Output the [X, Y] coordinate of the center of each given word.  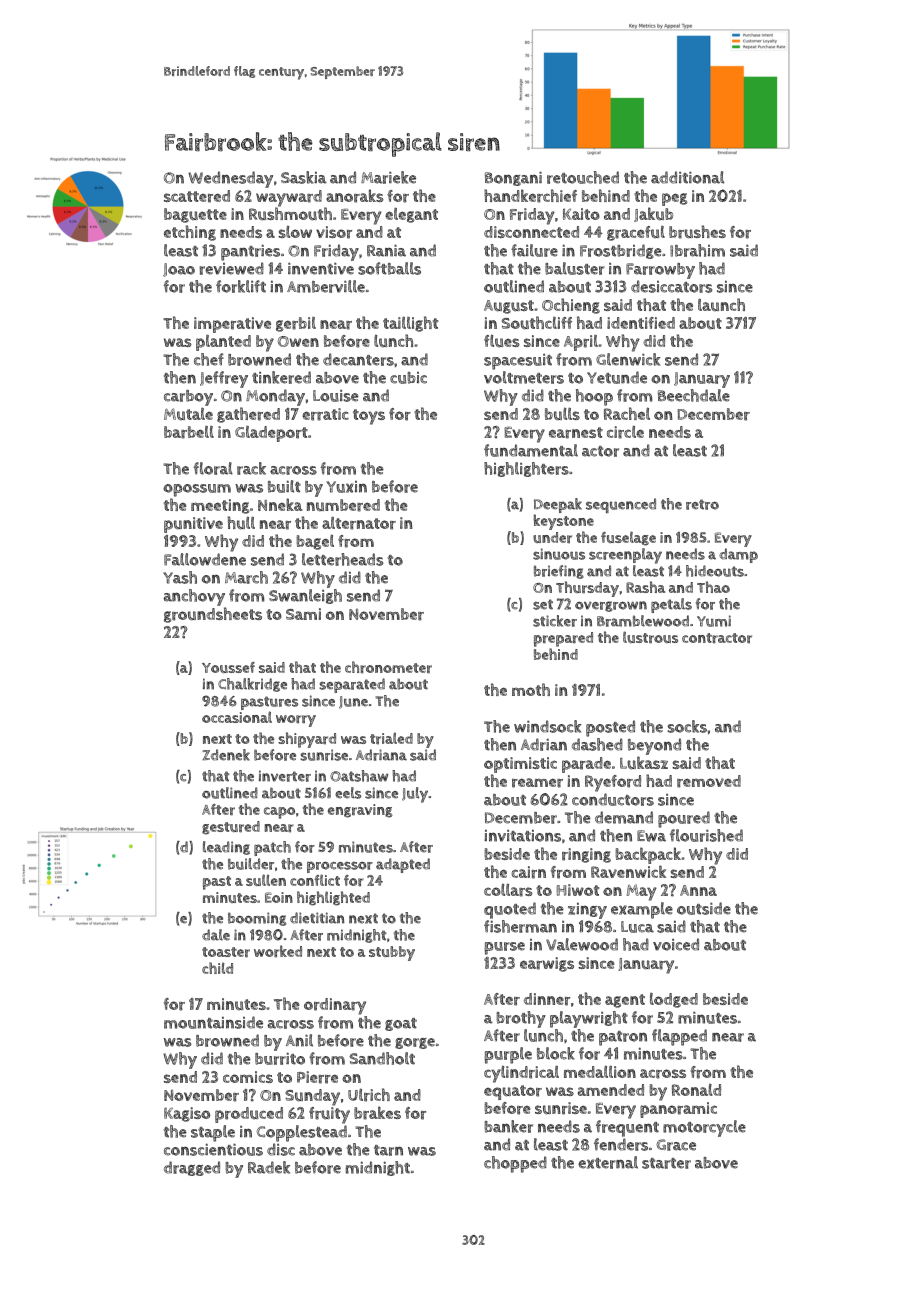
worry [296, 721]
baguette [195, 215]
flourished [706, 835]
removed [709, 781]
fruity [329, 1115]
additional [687, 177]
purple [508, 1055]
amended [611, 1090]
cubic [408, 378]
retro [702, 504]
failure [534, 250]
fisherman [520, 926]
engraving [360, 811]
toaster [226, 952]
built [284, 486]
